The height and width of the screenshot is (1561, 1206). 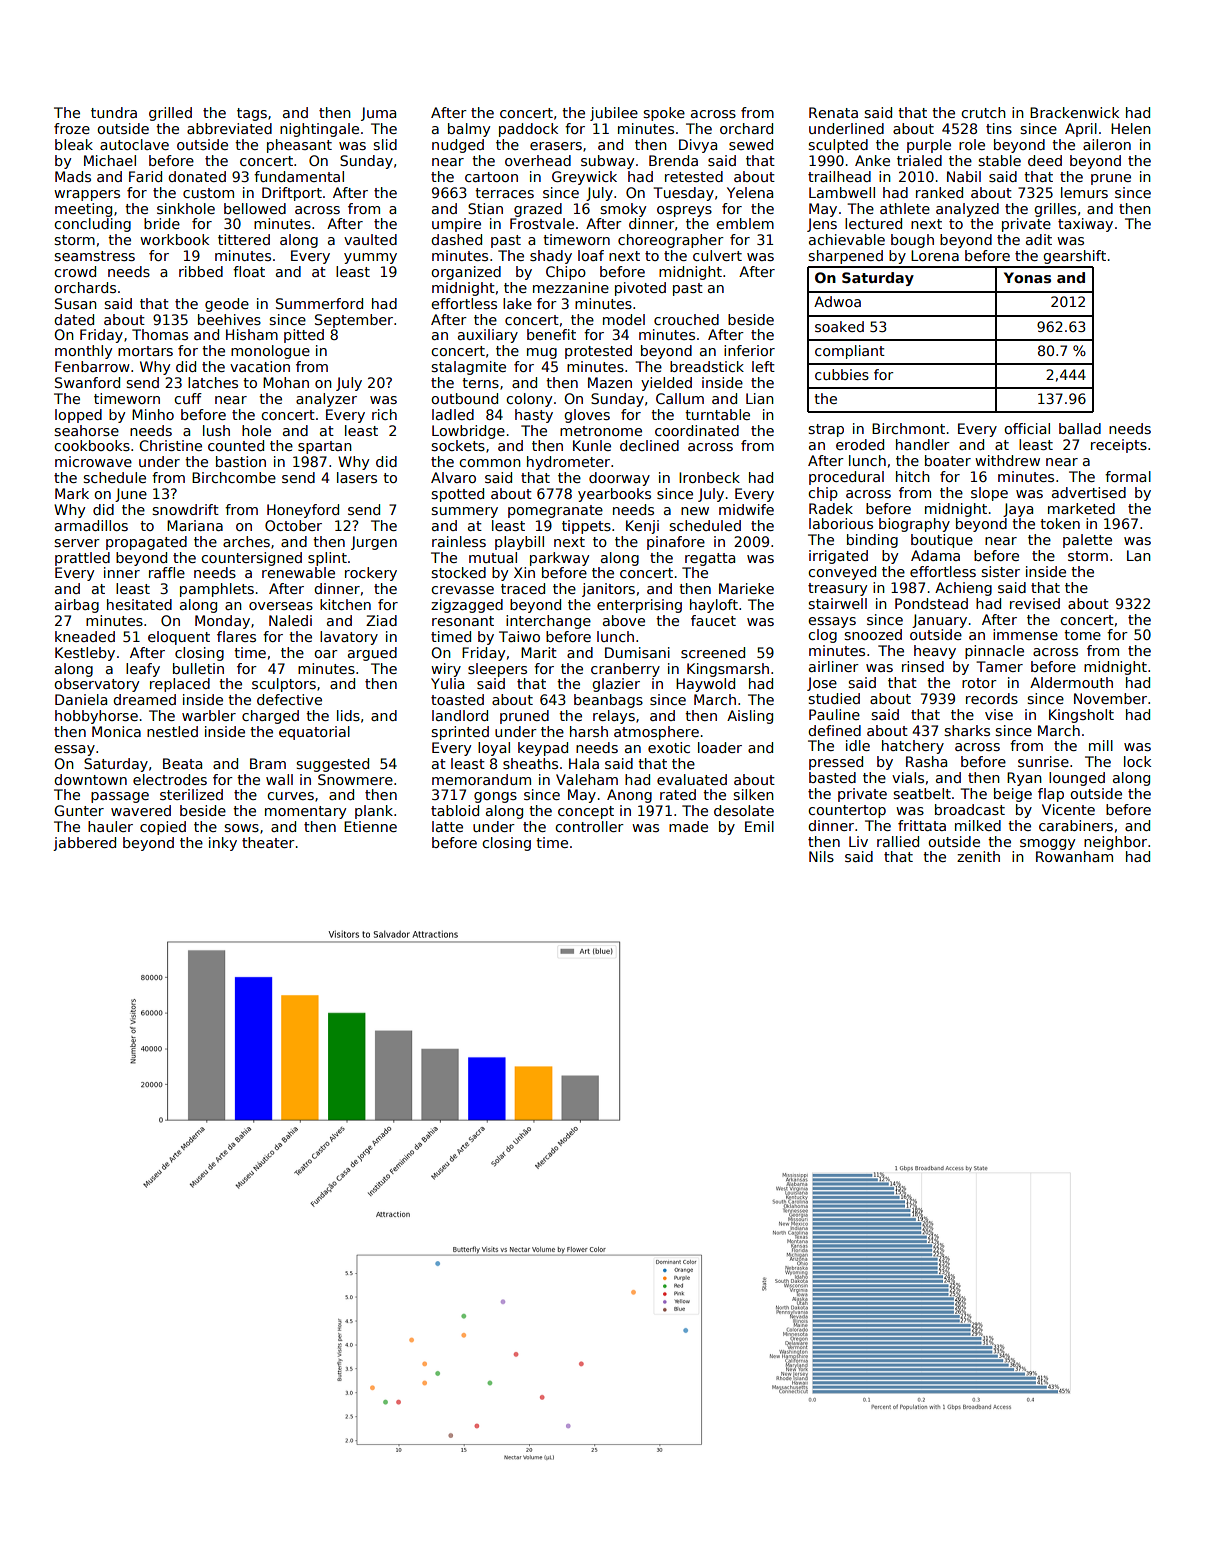 What do you see at coordinates (1027, 277) in the screenshot?
I see `Yonas` at bounding box center [1027, 277].
